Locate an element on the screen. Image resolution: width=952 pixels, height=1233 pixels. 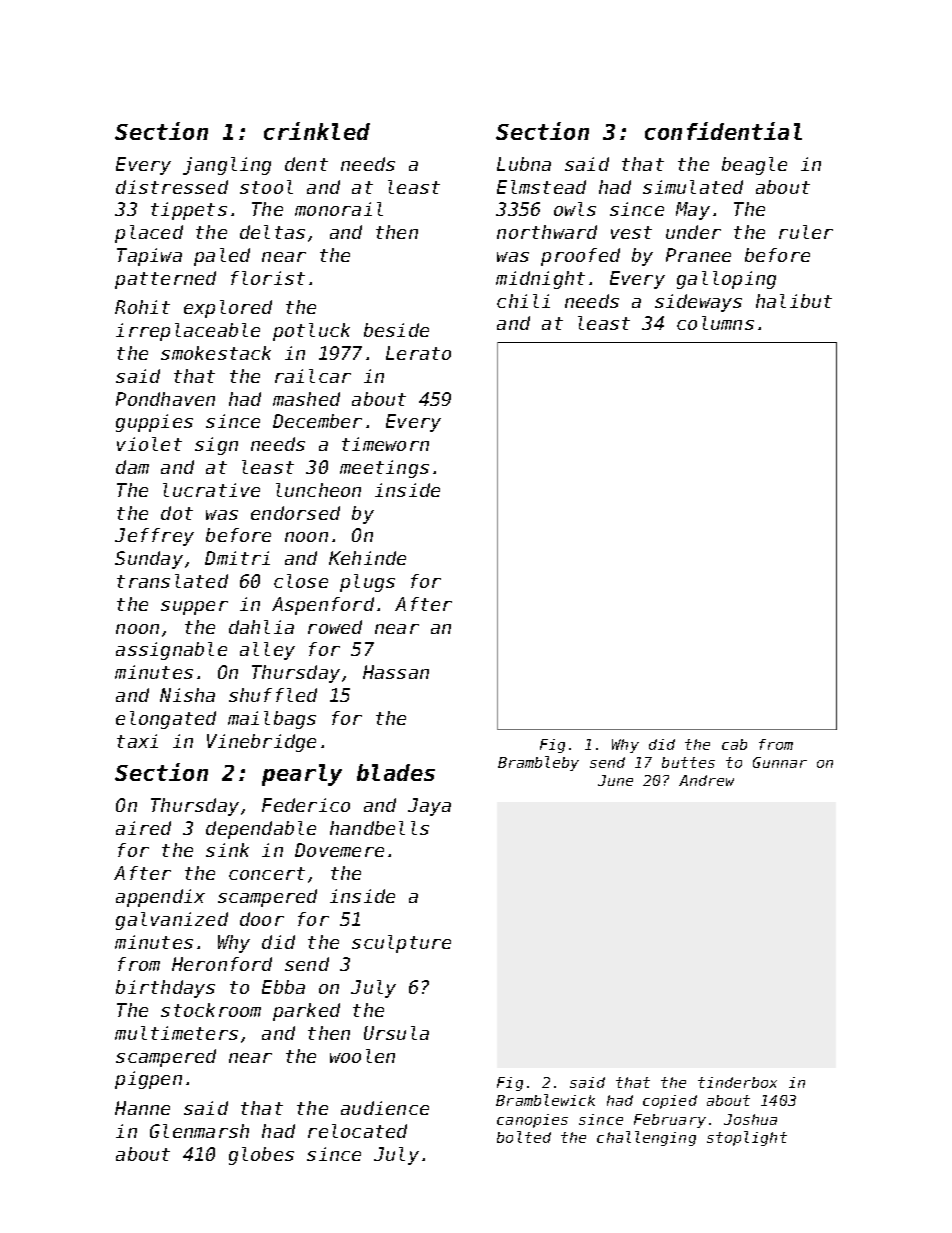
Andrew is located at coordinates (706, 780).
